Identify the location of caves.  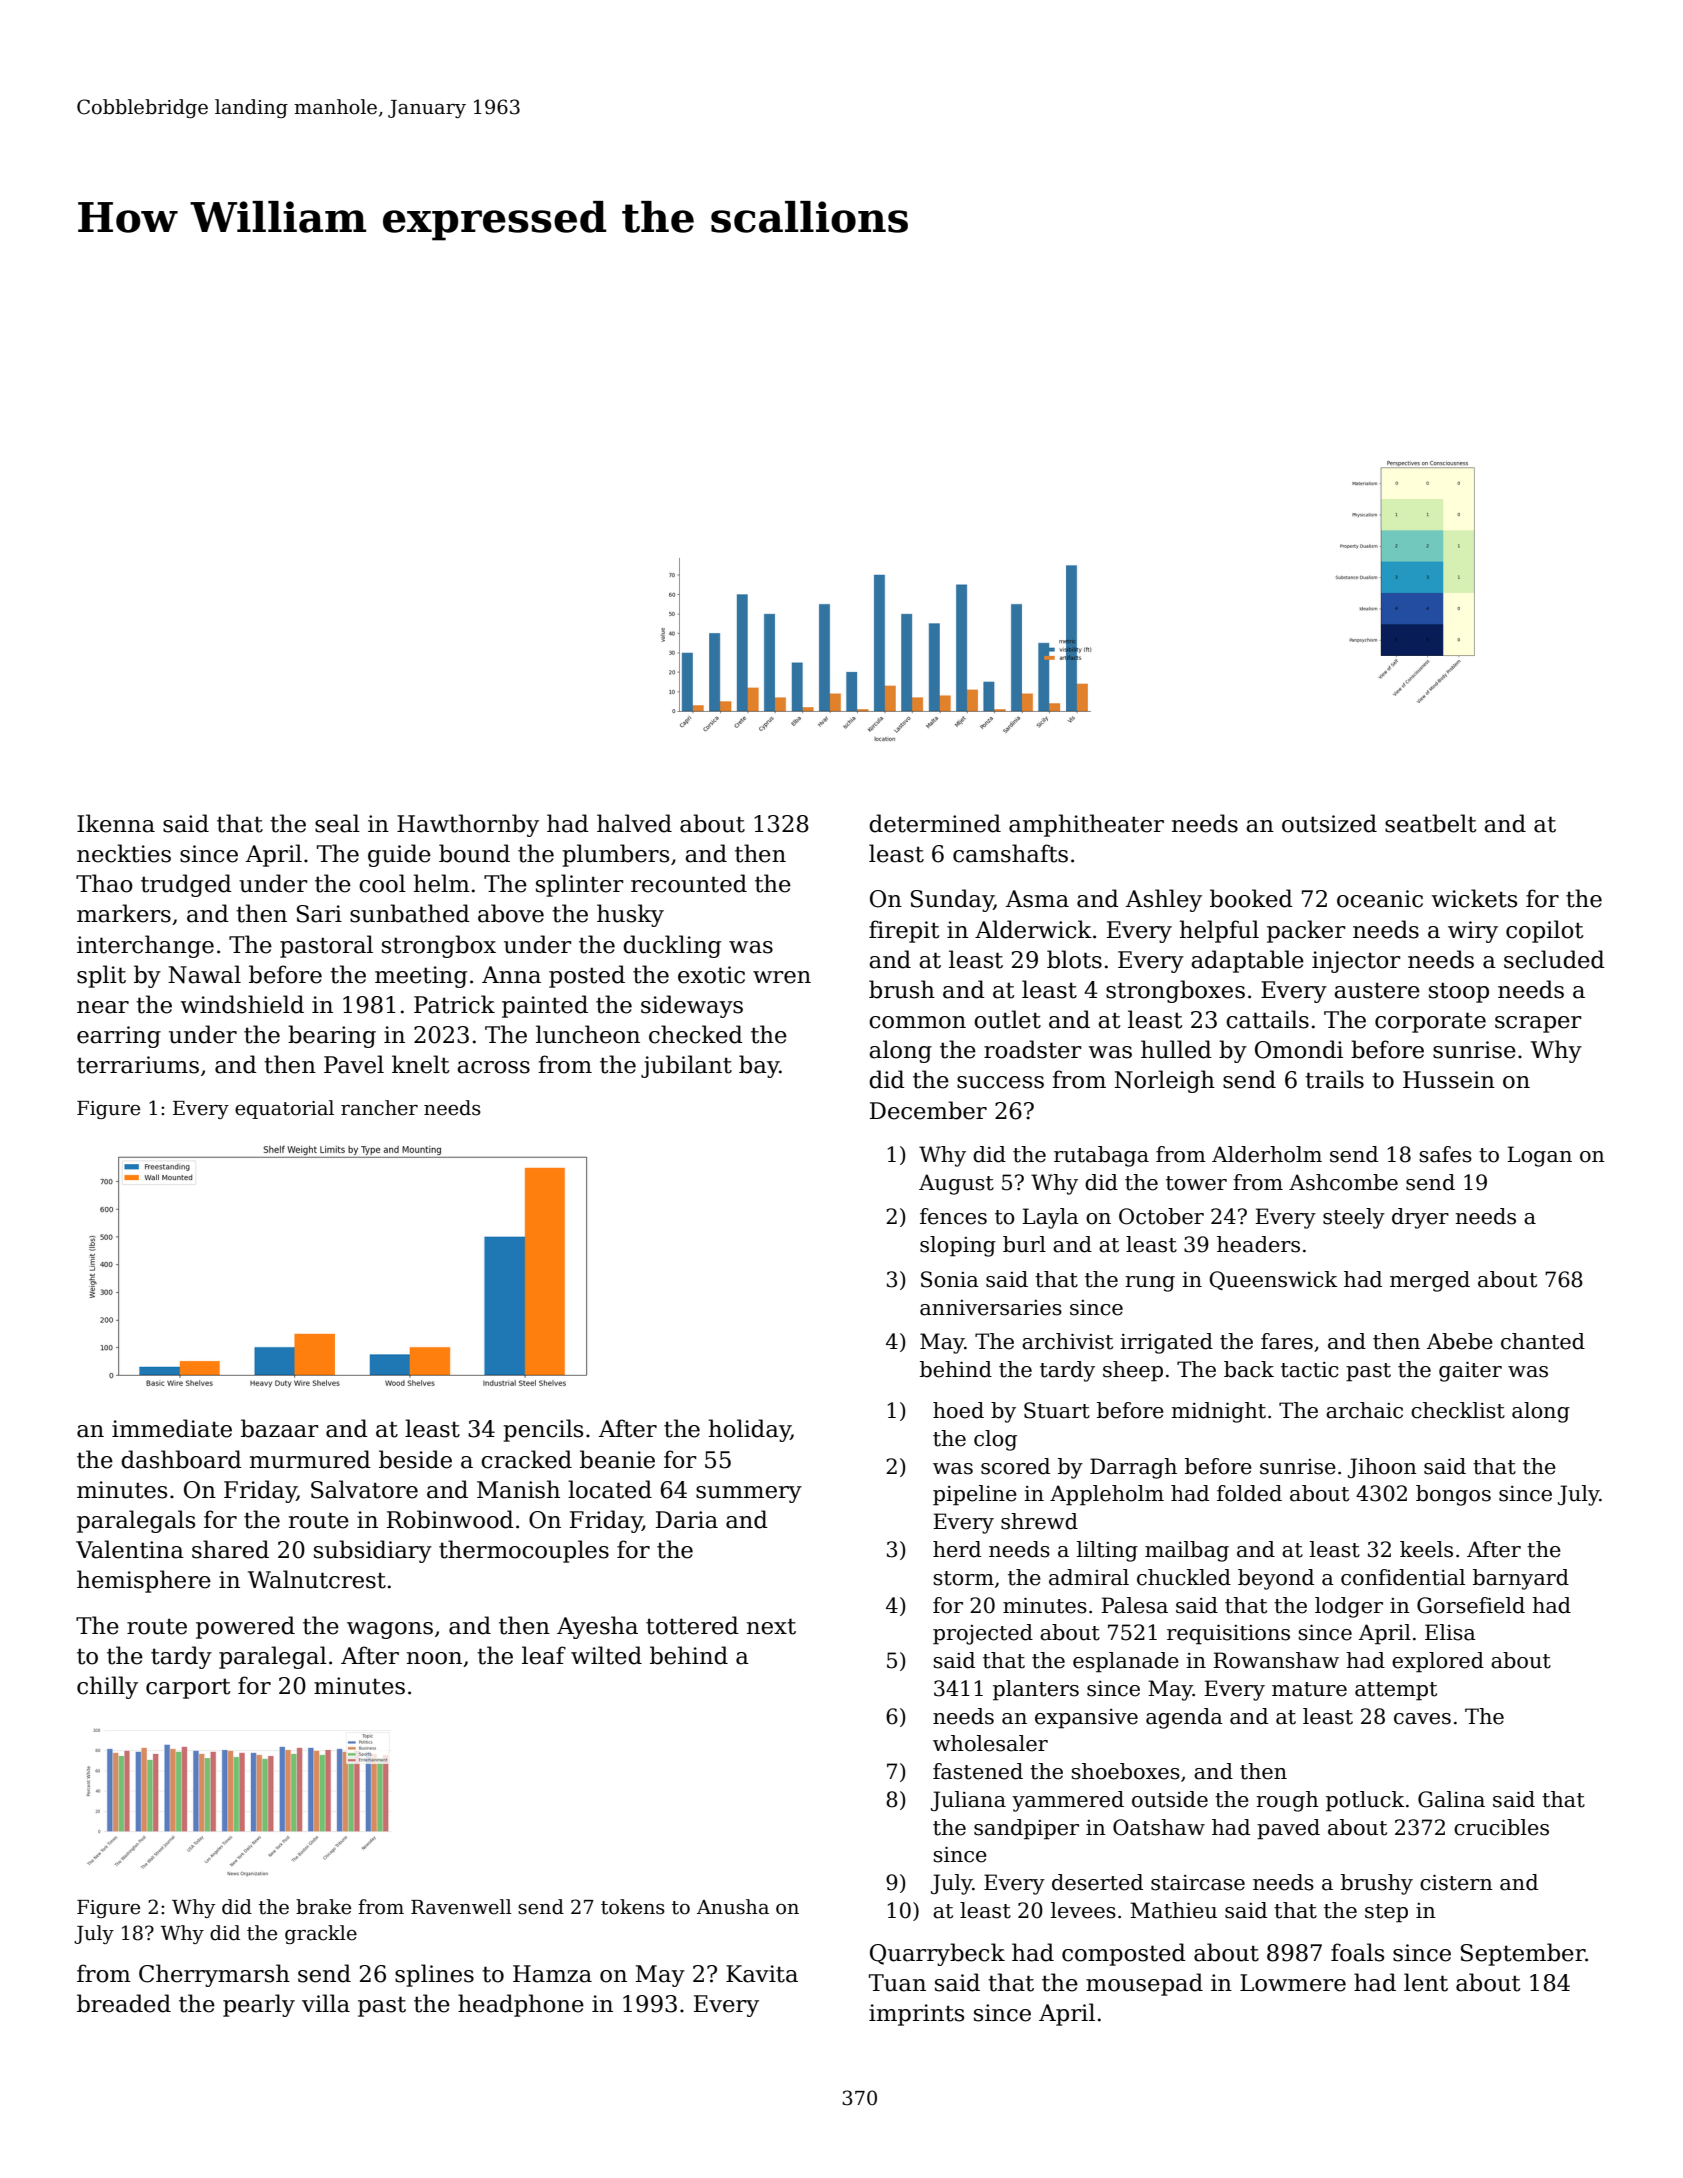
(1422, 1719).
